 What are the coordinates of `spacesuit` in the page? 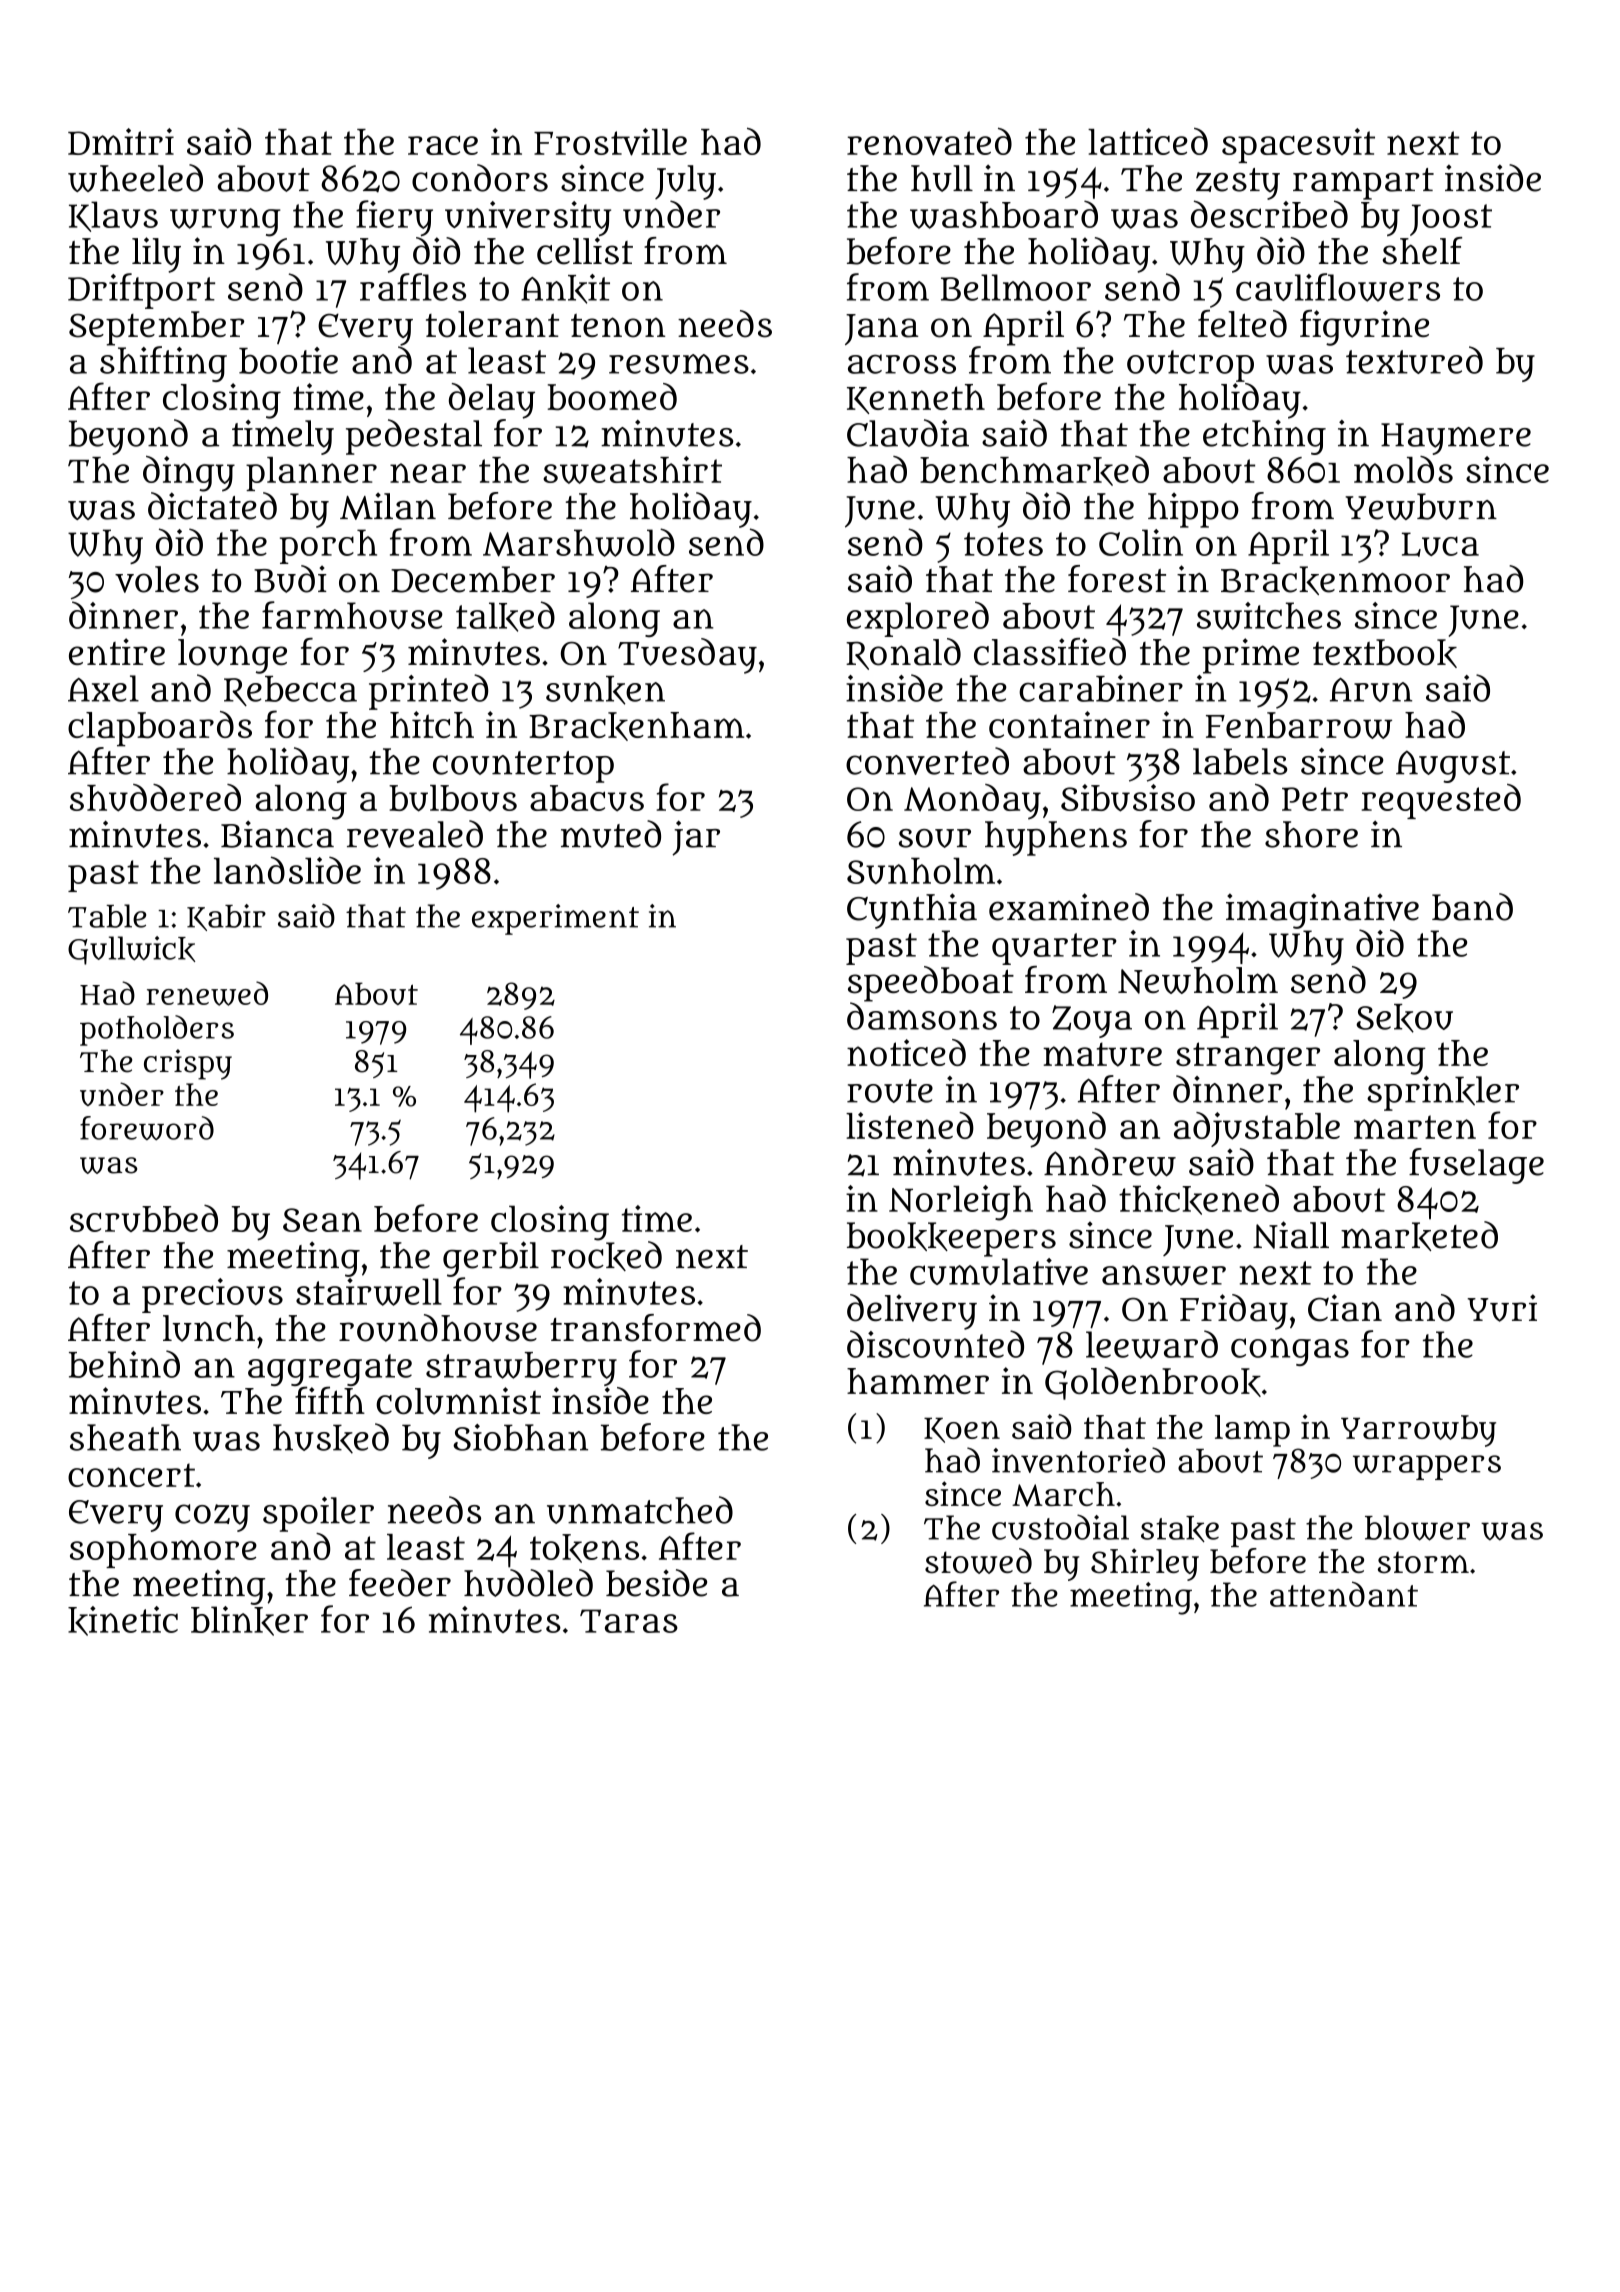 It's located at (1298, 145).
